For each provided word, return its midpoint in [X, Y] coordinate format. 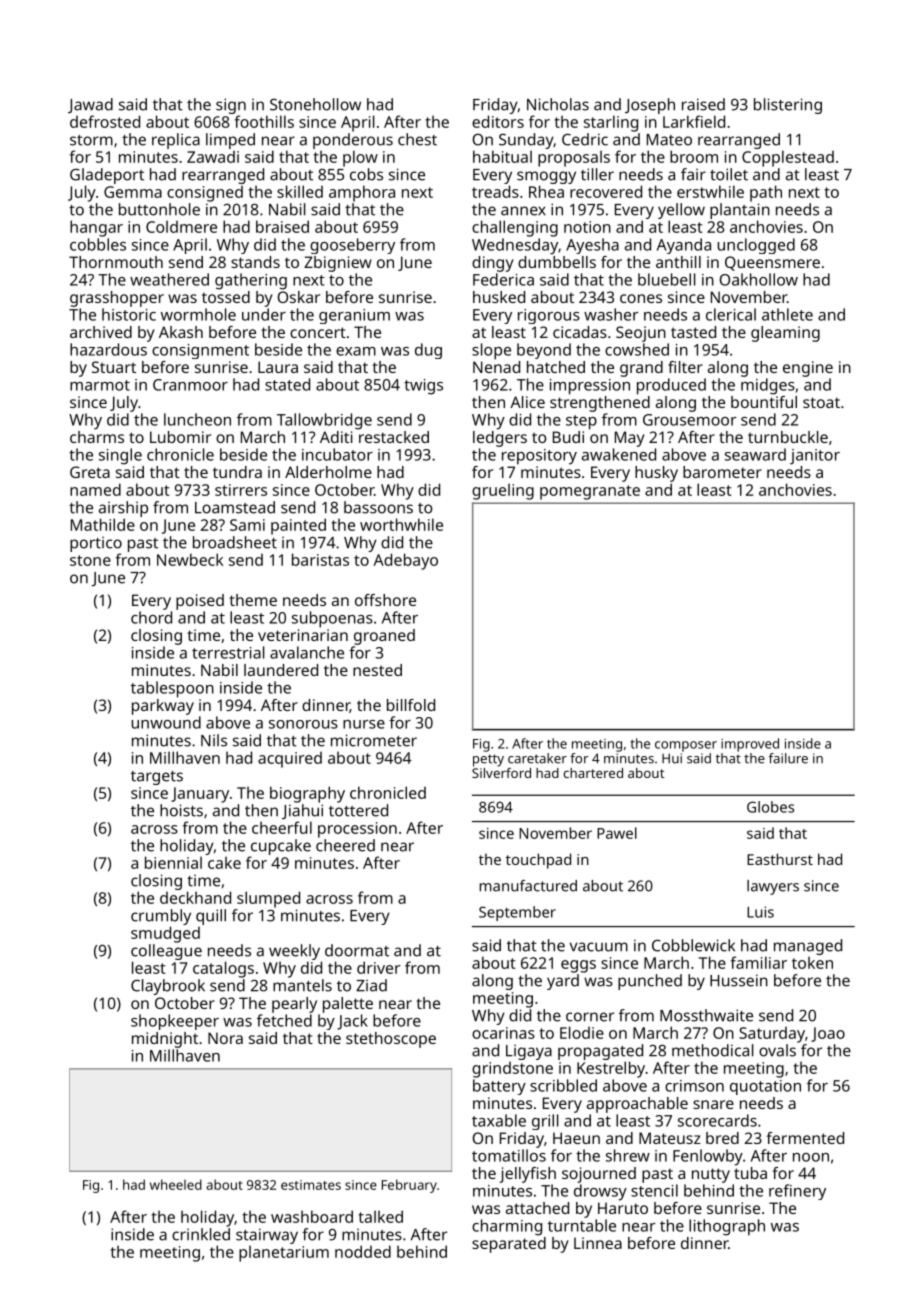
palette [348, 1005]
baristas [320, 559]
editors [498, 121]
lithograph [727, 1227]
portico [96, 544]
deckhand [195, 897]
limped [230, 141]
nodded [363, 1251]
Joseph [650, 106]
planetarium [284, 1253]
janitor [815, 457]
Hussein [739, 980]
